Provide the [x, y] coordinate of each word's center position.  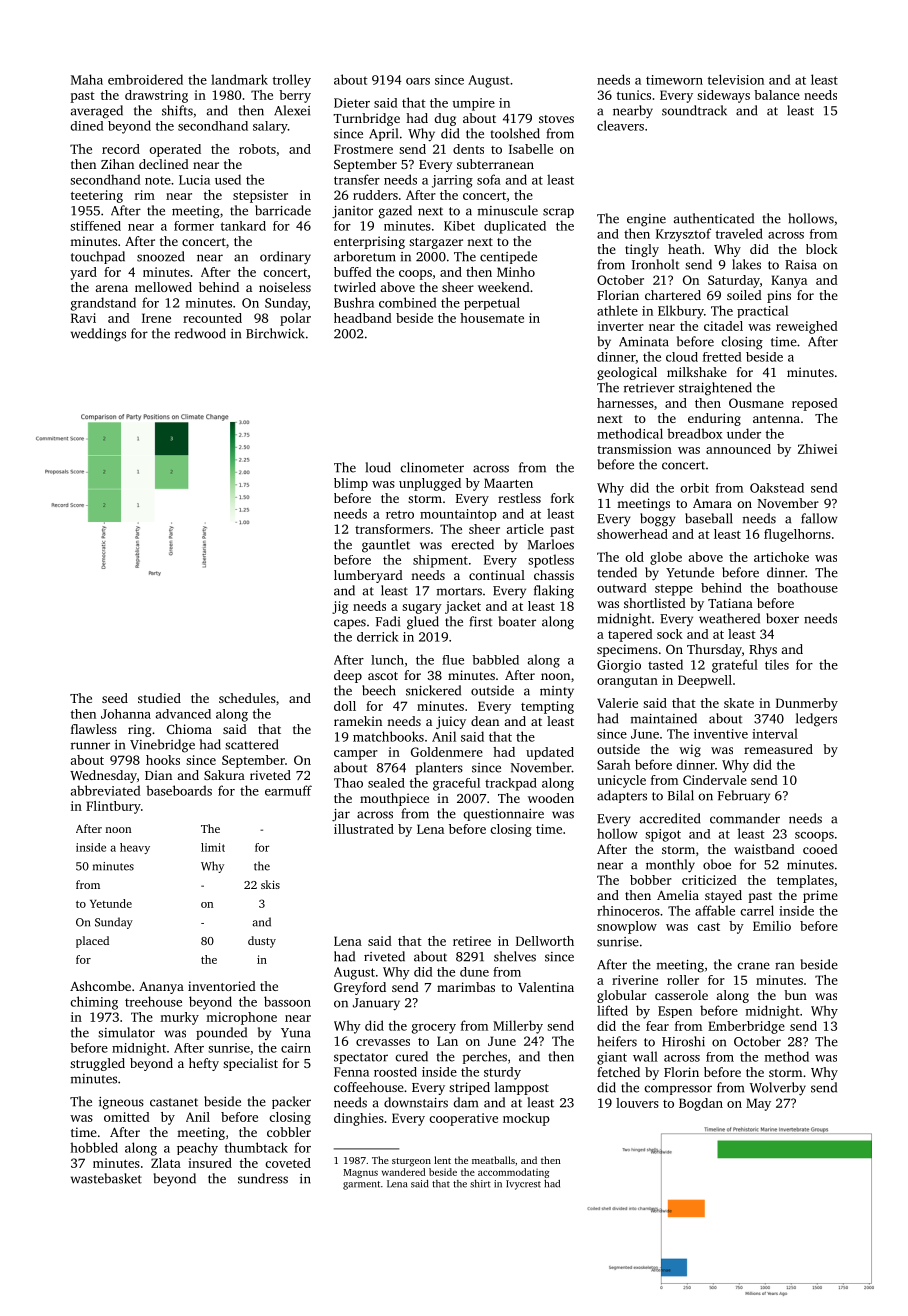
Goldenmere [447, 752]
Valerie [617, 703]
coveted [288, 1163]
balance [777, 95]
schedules [247, 698]
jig [340, 607]
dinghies [359, 1119]
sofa [489, 179]
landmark [239, 79]
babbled [495, 660]
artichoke [781, 557]
